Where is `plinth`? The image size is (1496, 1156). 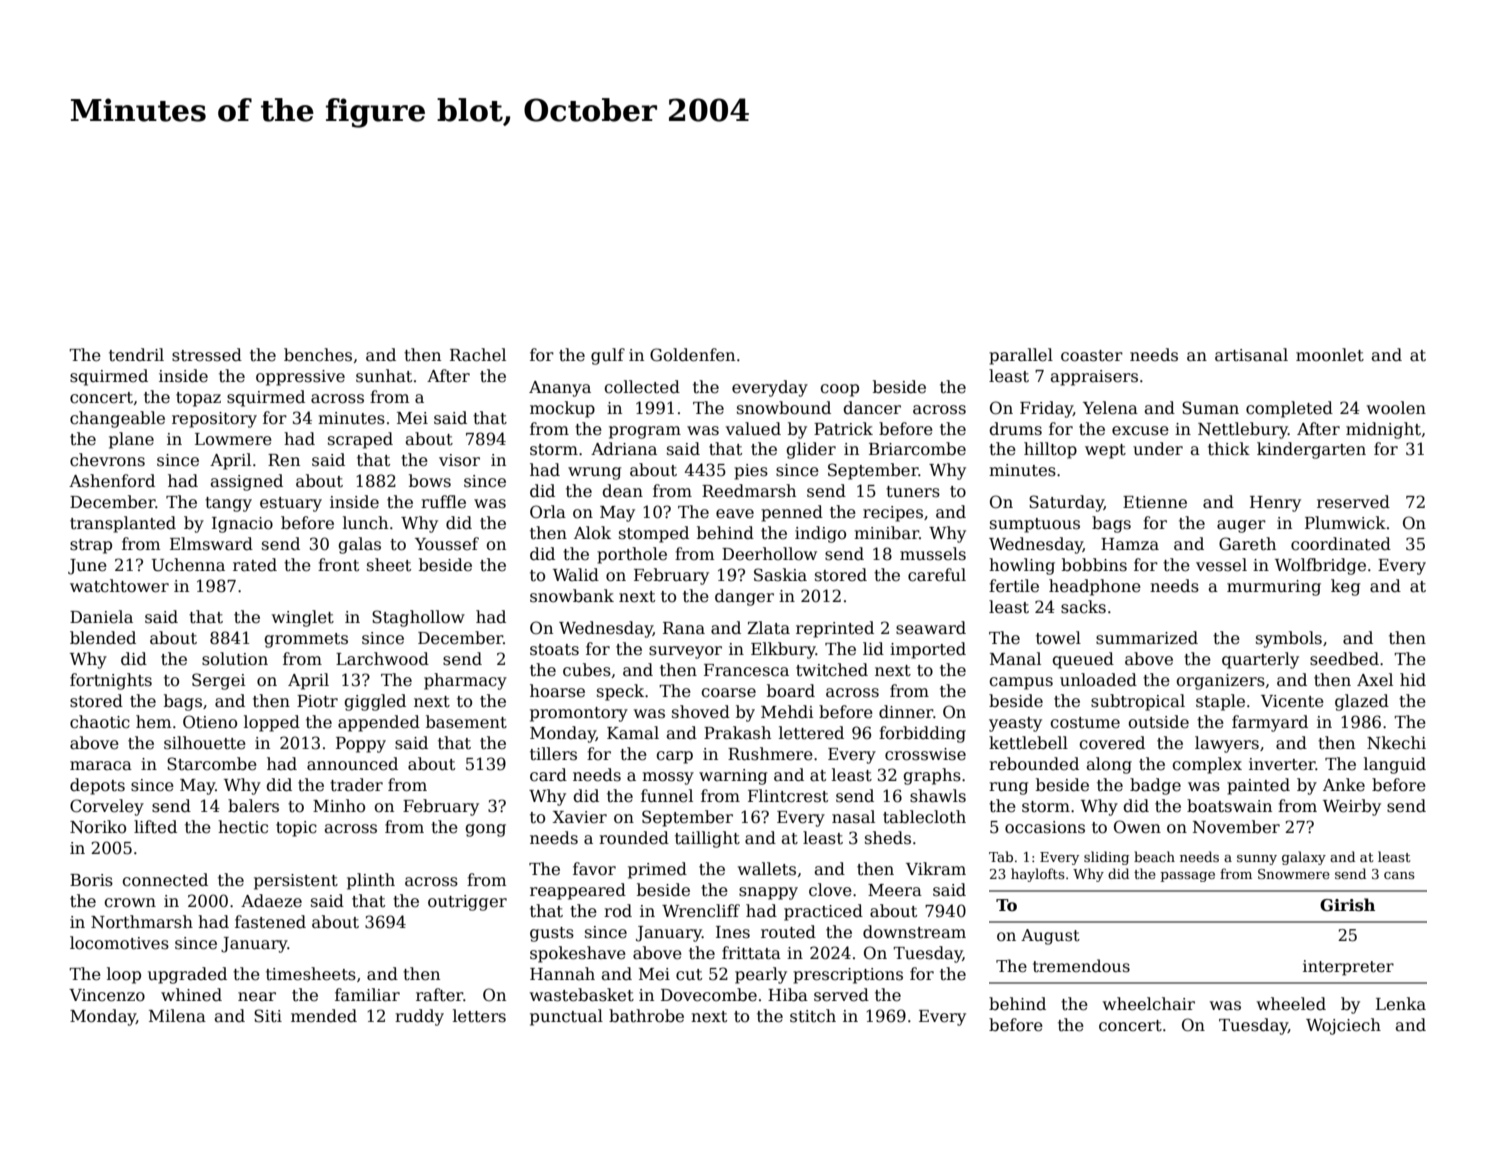 plinth is located at coordinates (371, 881).
